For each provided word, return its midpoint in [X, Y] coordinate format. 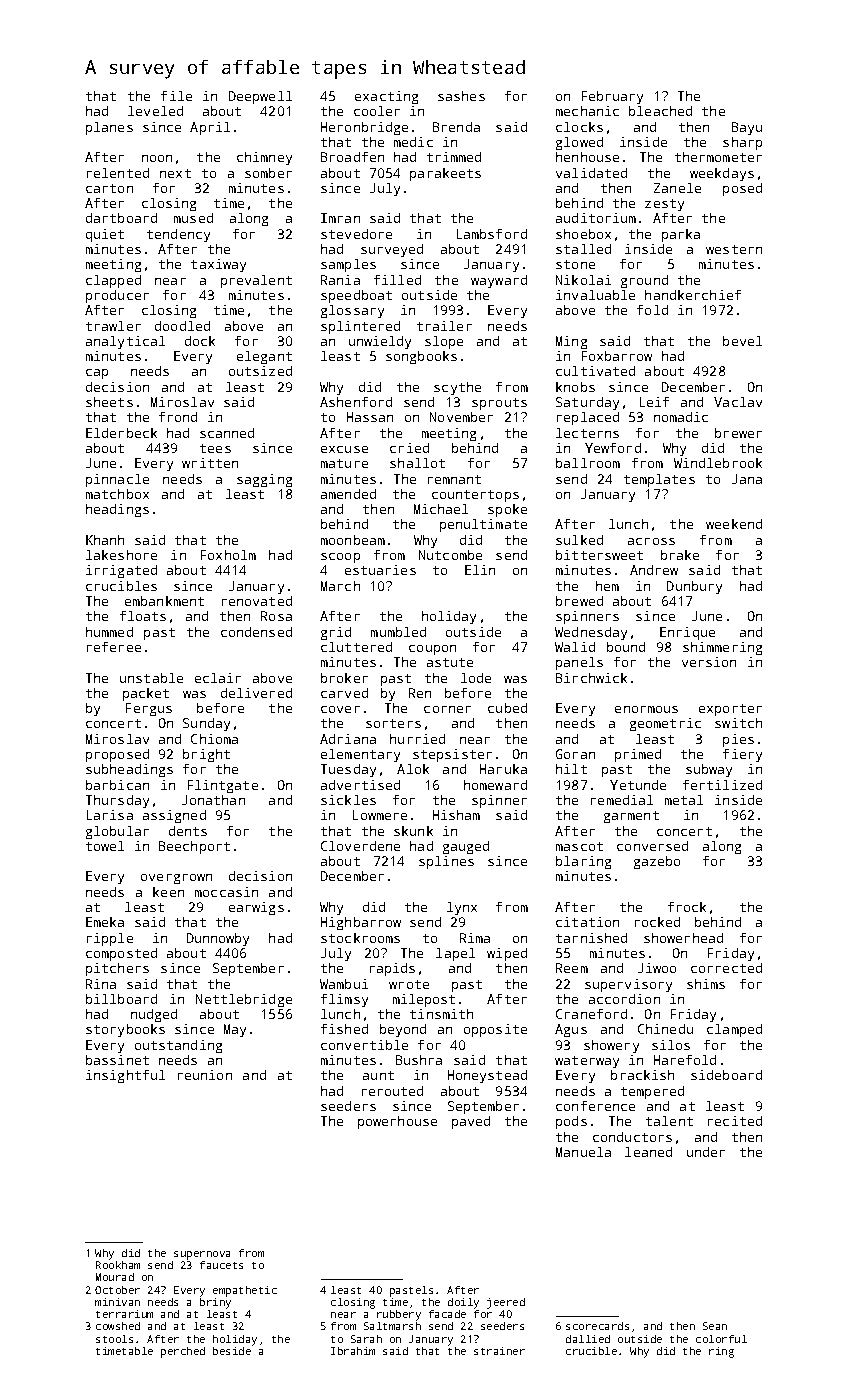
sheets [109, 402]
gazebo [657, 862]
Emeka [105, 922]
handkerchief [693, 295]
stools [114, 1339]
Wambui [344, 984]
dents [188, 831]
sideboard [726, 1075]
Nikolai [583, 280]
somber [268, 173]
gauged [466, 847]
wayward [499, 281]
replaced [588, 418]
